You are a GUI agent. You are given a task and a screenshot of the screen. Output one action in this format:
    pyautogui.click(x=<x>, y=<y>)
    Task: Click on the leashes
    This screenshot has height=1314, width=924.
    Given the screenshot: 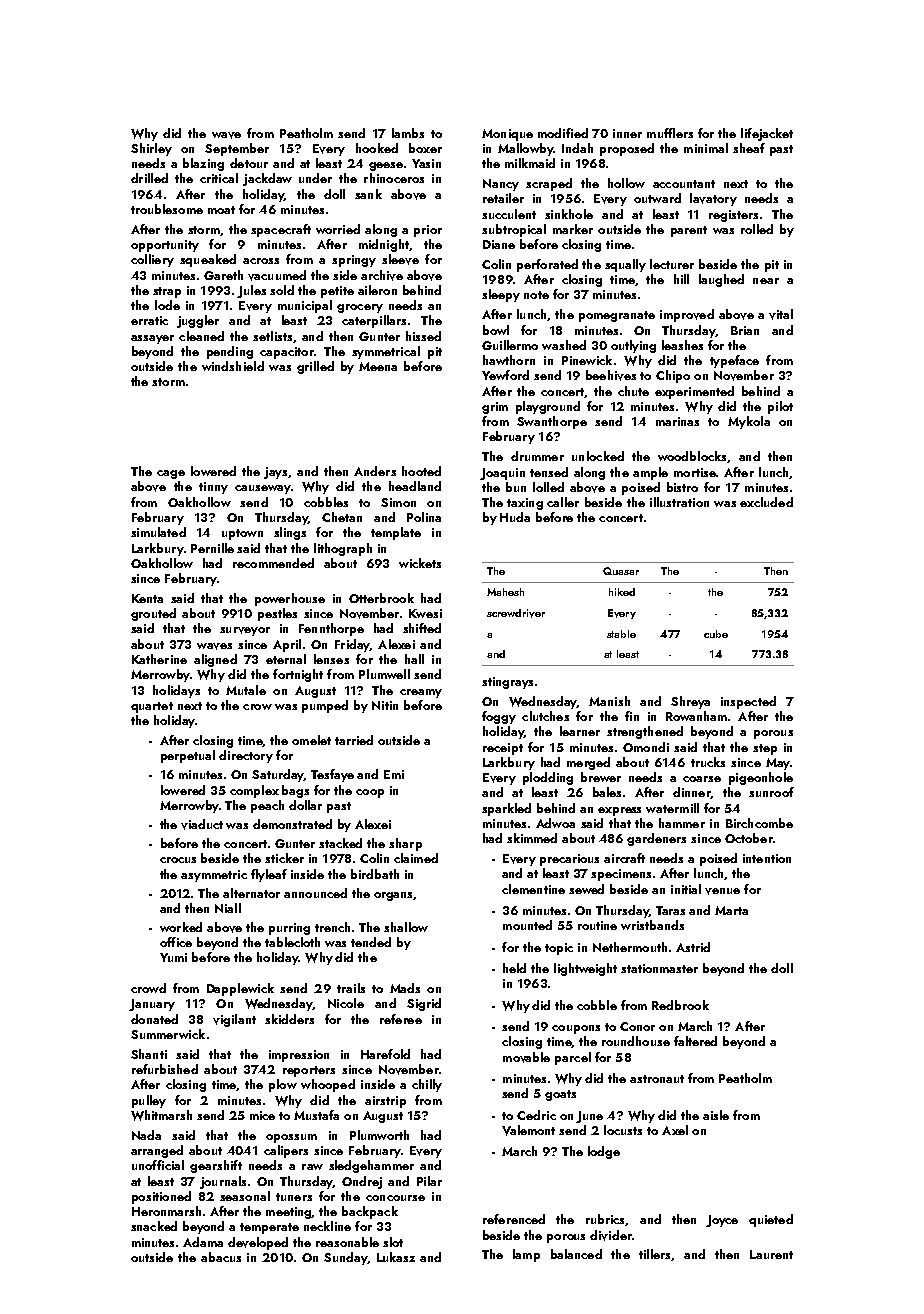 What is the action you would take?
    pyautogui.click(x=682, y=345)
